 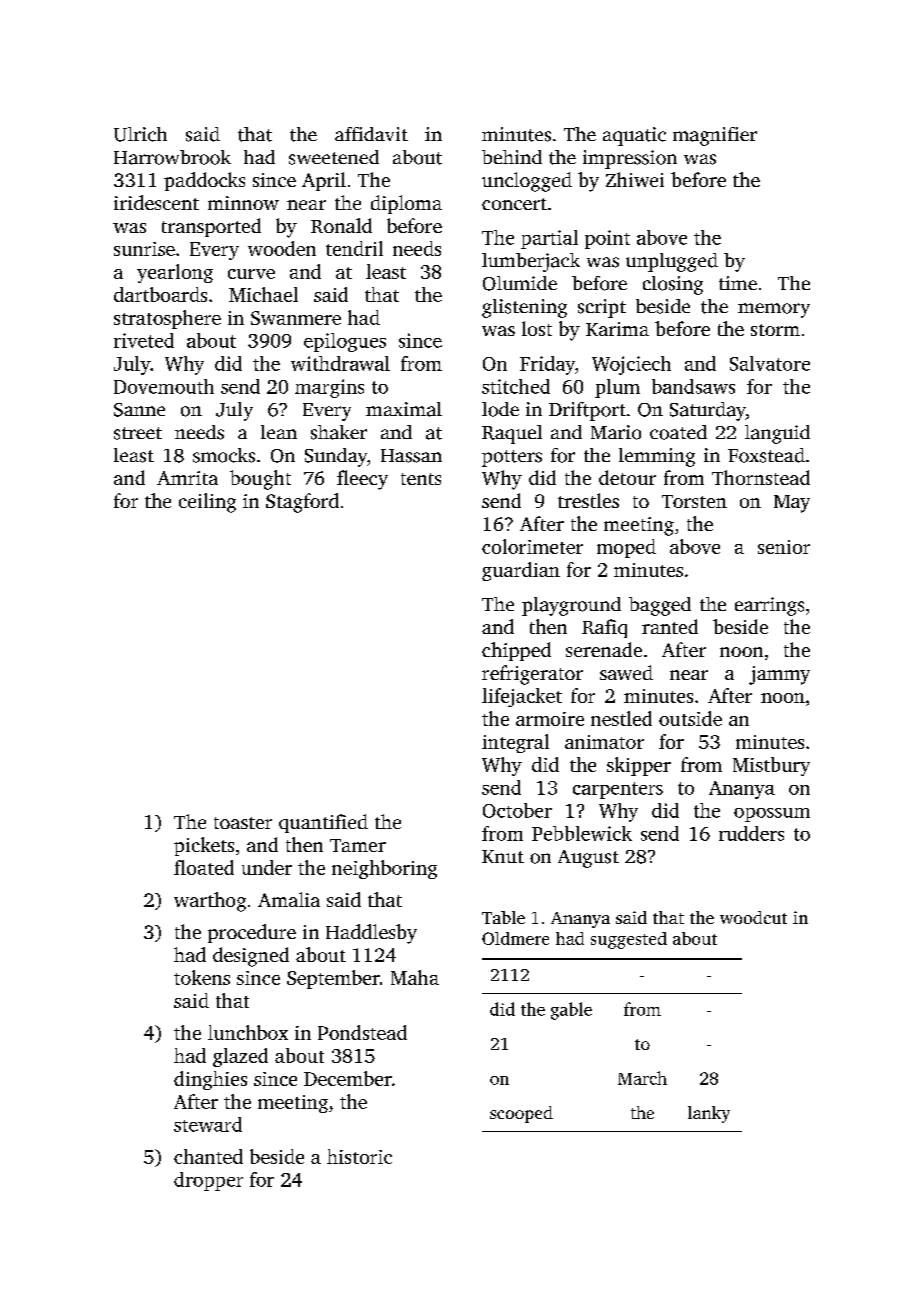 I want to click on dropper, so click(x=208, y=1181).
